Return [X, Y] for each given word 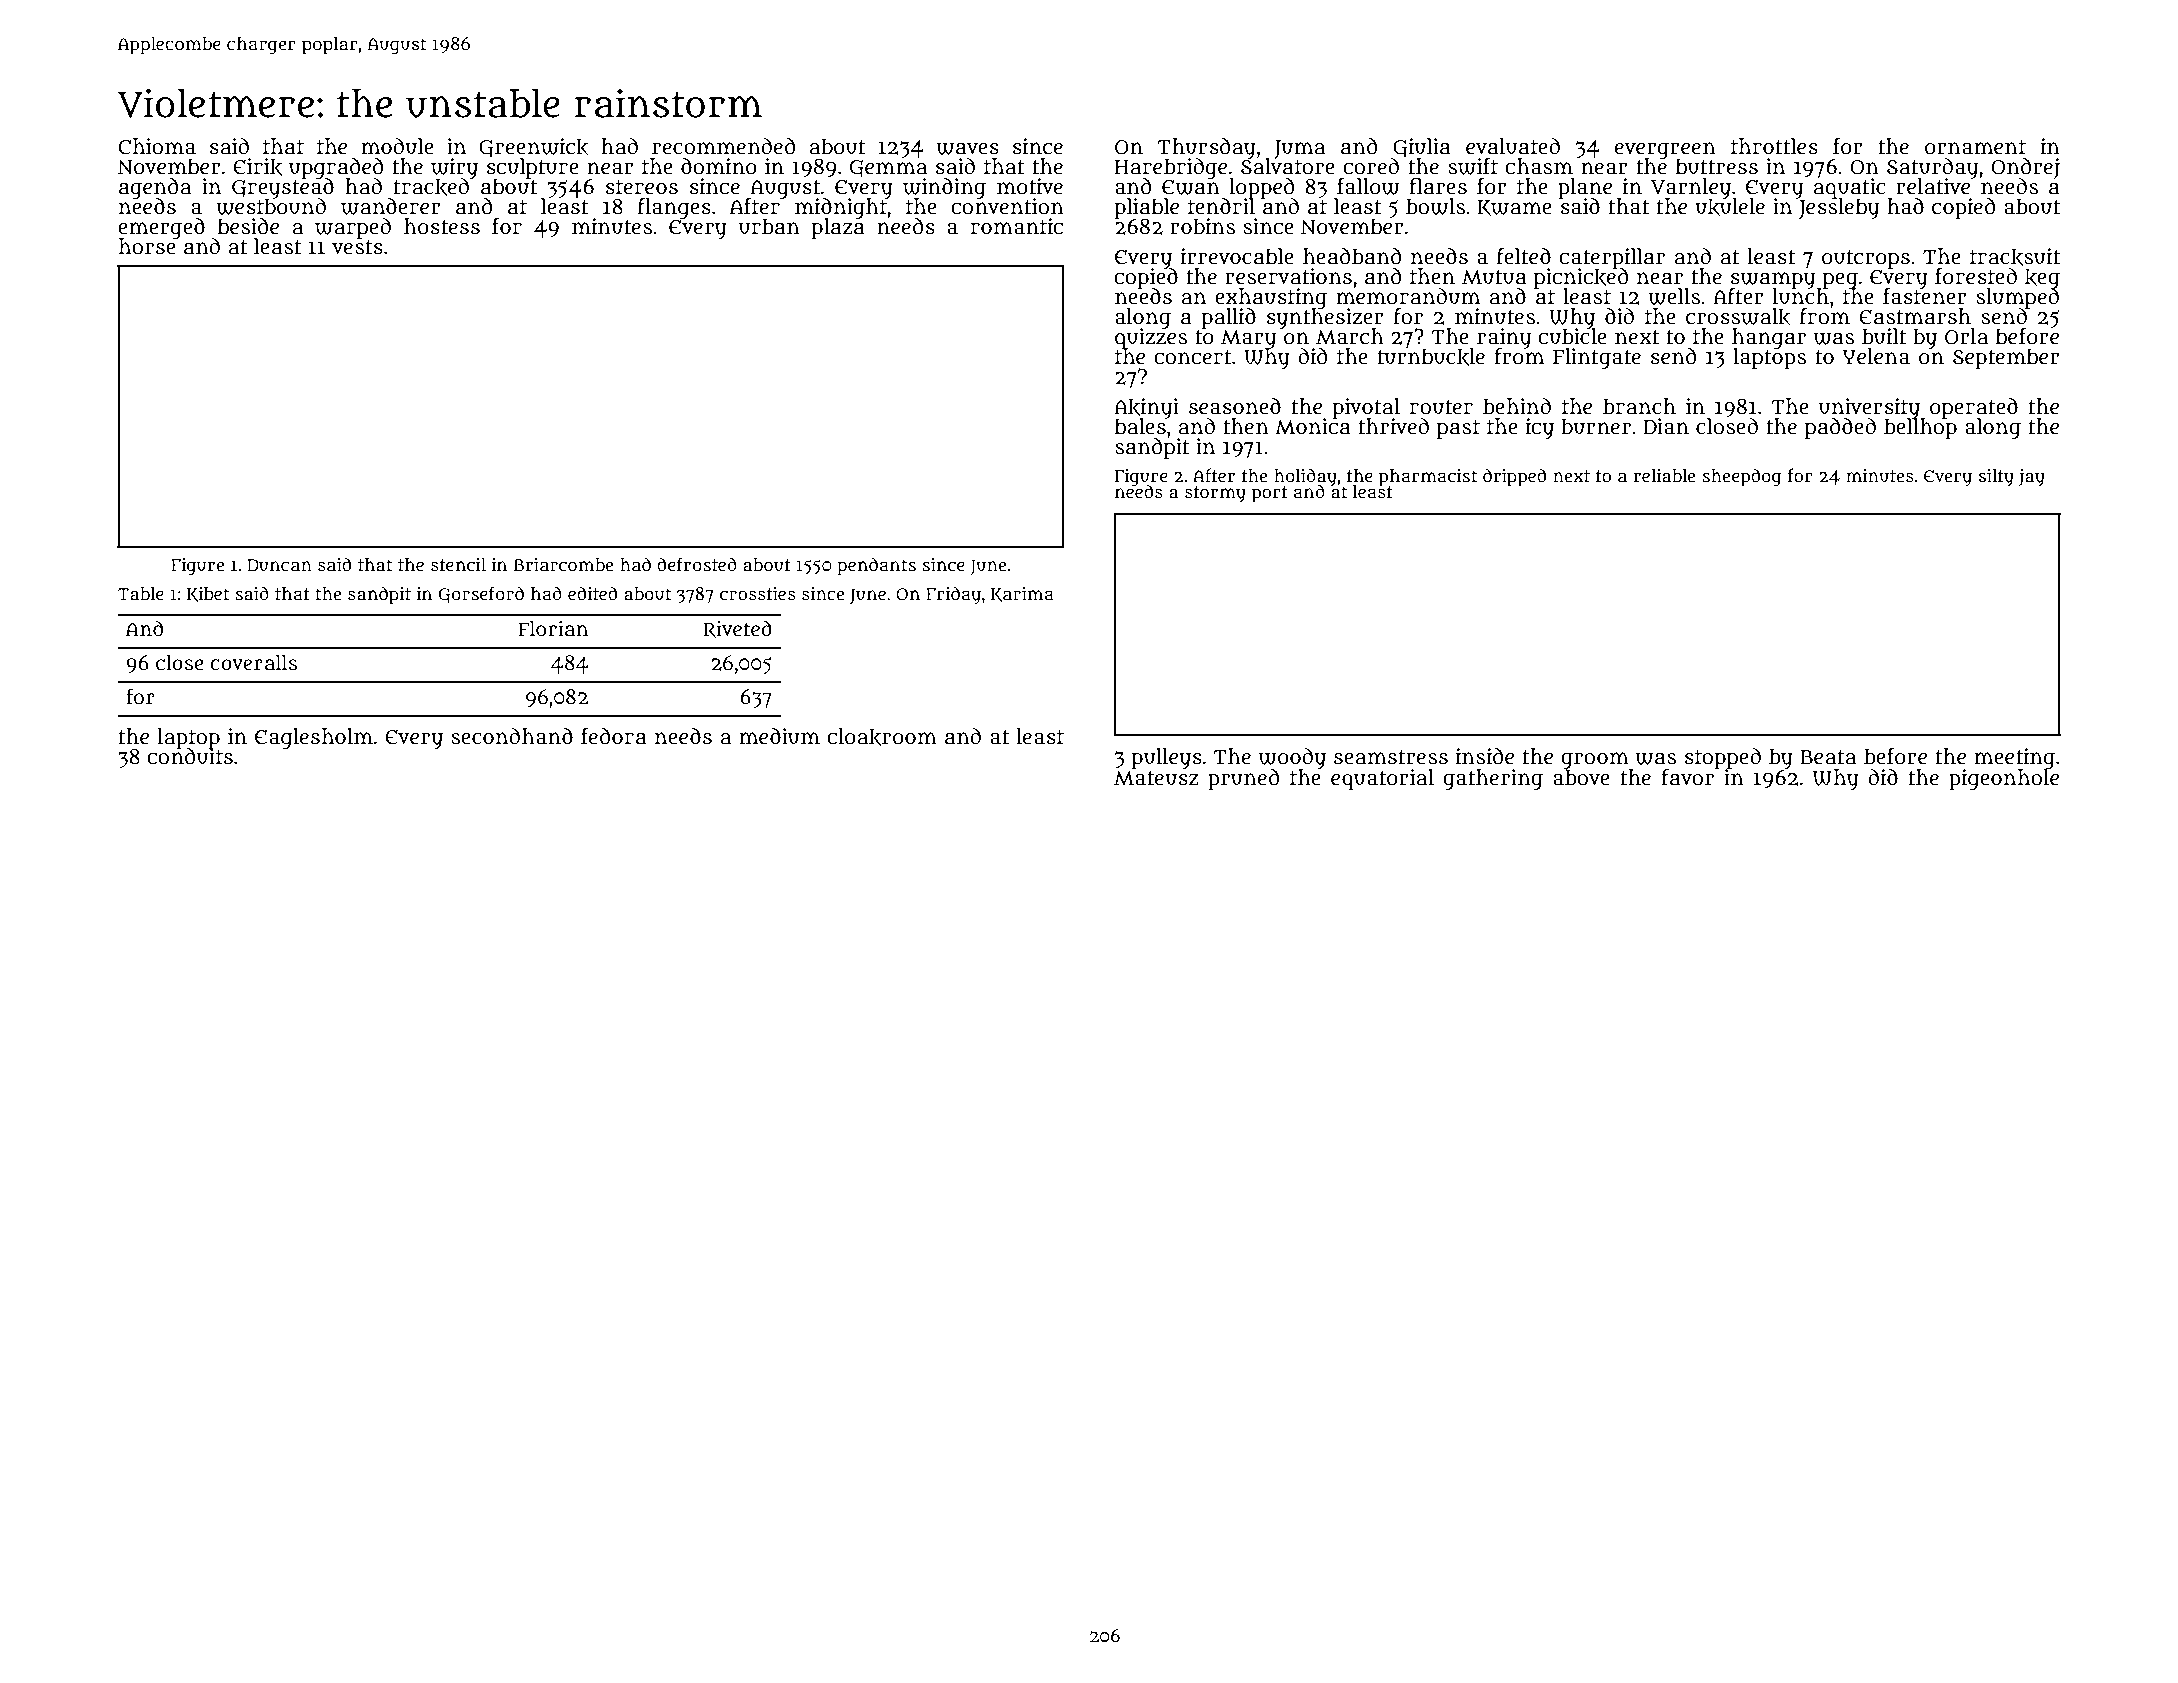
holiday [1305, 476]
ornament [1975, 147]
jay [2032, 478]
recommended [724, 146]
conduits [190, 757]
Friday [953, 595]
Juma [1299, 149]
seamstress [1391, 757]
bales [1140, 427]
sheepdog [1741, 477]
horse [147, 247]
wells [1674, 296]
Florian [553, 629]
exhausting [1271, 298]
